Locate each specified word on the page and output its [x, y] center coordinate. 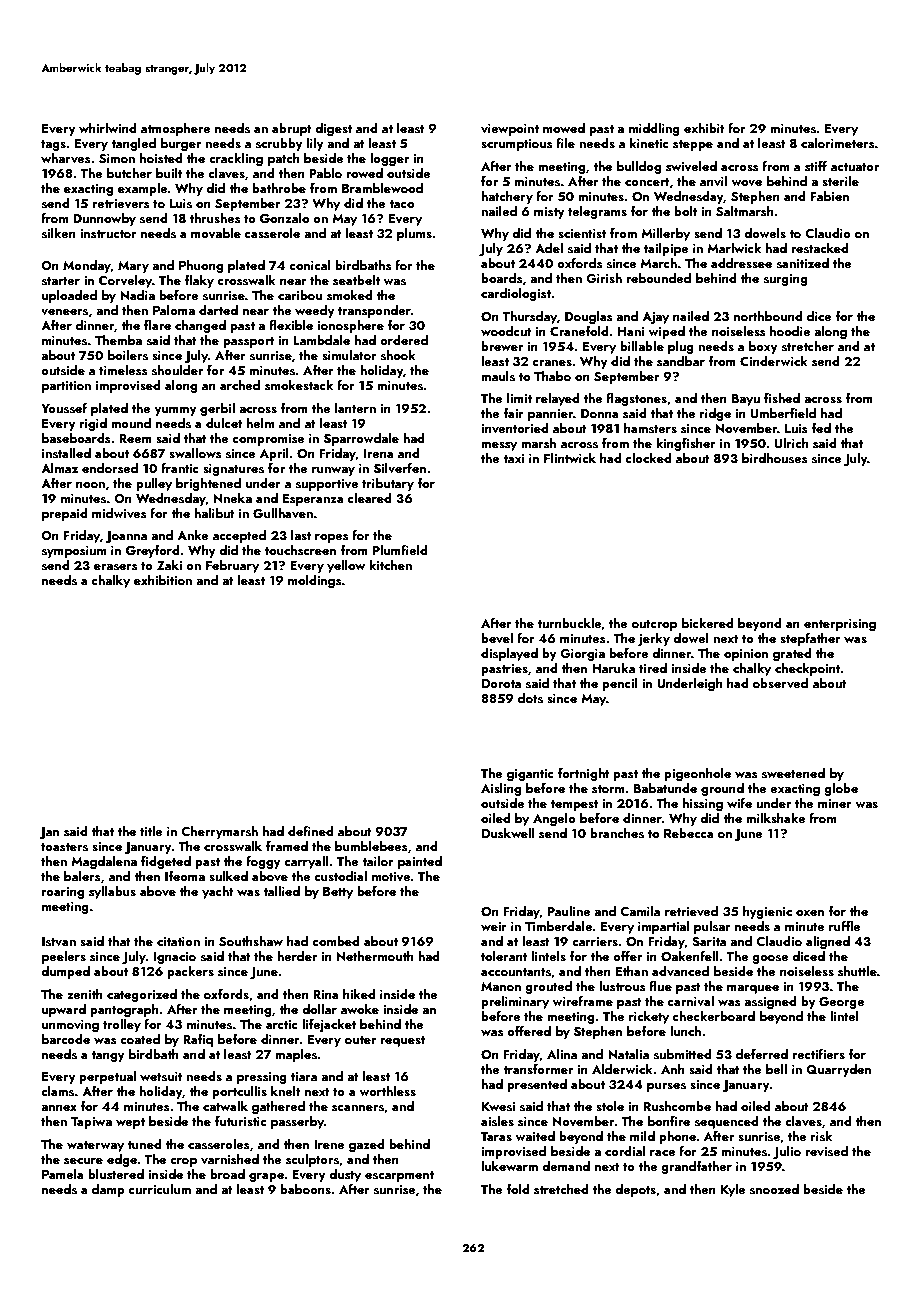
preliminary [515, 1002]
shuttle [857, 971]
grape [266, 1177]
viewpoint [510, 130]
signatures [233, 470]
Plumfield [400, 550]
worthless [387, 1091]
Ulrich [792, 443]
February [232, 566]
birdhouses [775, 458]
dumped [65, 972]
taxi [513, 458]
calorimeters [838, 143]
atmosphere [176, 129]
